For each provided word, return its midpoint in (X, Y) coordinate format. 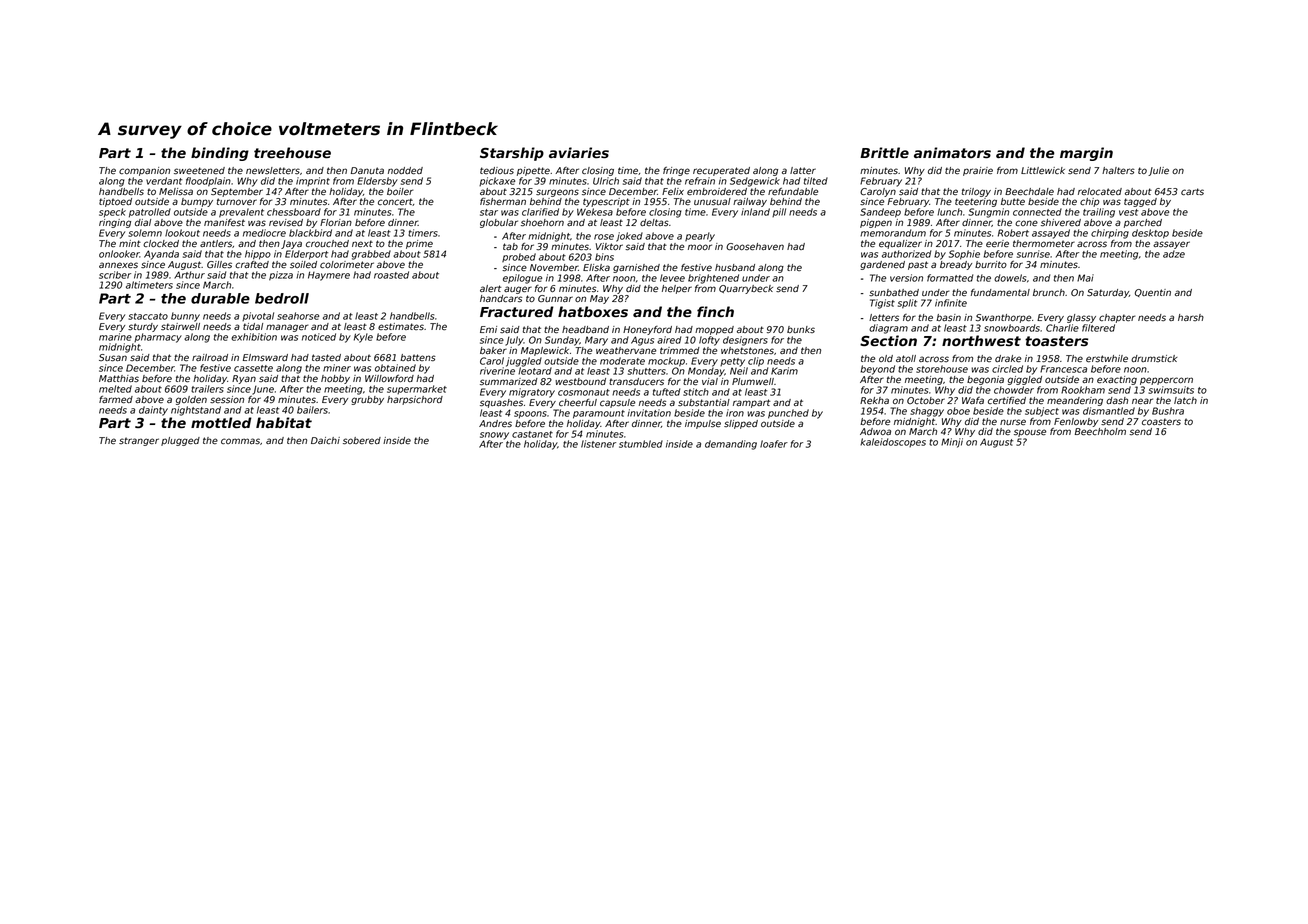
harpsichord (415, 400)
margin (1086, 154)
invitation (649, 413)
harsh (1191, 317)
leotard (535, 371)
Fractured (517, 311)
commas (240, 441)
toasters (1056, 341)
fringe (676, 171)
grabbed (371, 255)
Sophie (964, 255)
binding (220, 154)
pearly (700, 237)
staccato (148, 316)
